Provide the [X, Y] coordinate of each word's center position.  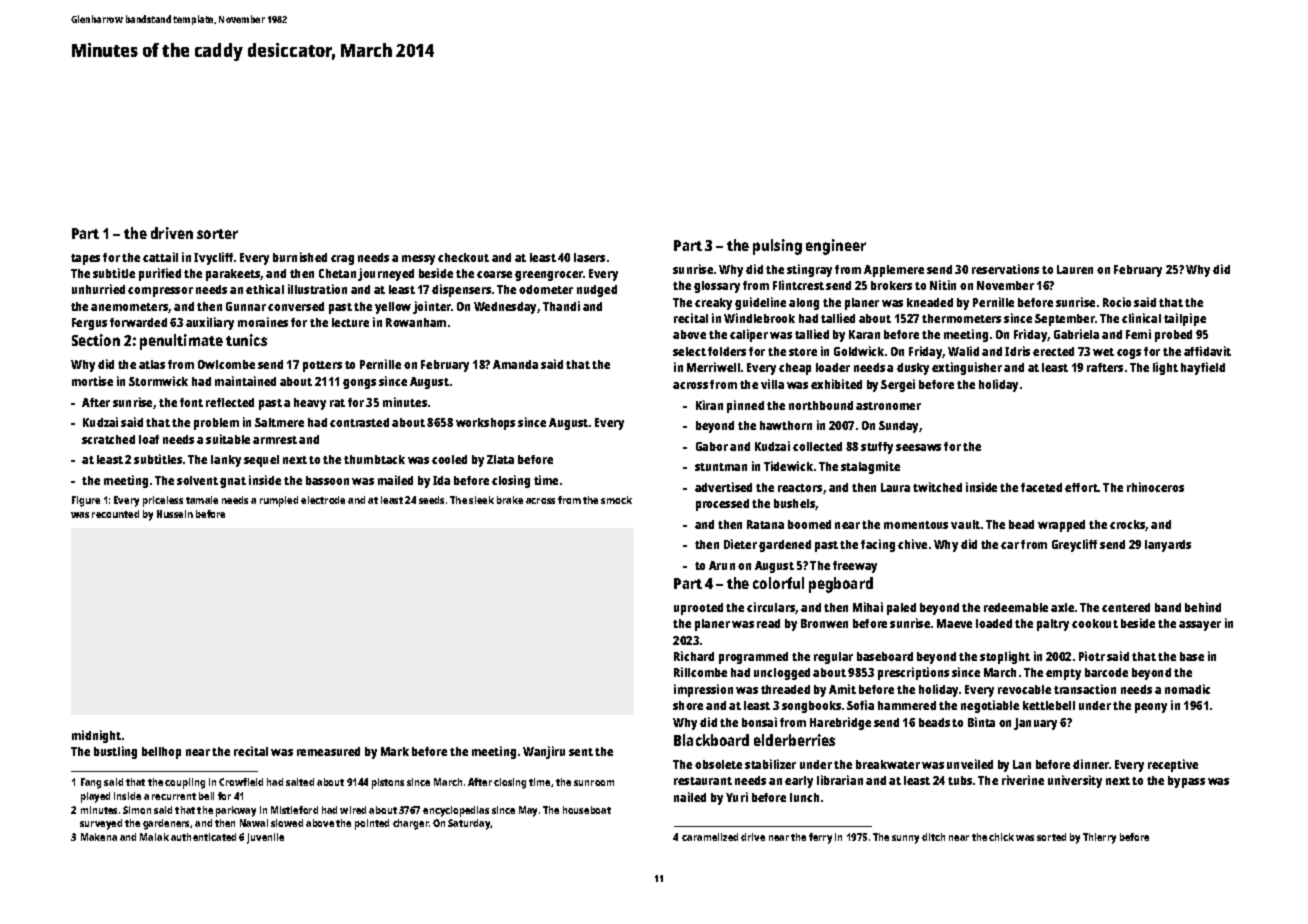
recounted [115, 514]
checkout [463, 257]
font [191, 402]
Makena [99, 837]
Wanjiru [544, 752]
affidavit [1207, 351]
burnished [300, 257]
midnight [96, 736]
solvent [197, 480]
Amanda [515, 364]
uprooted [698, 609]
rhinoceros [1155, 487]
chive [912, 544]
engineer [836, 247]
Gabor [712, 446]
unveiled [970, 764]
